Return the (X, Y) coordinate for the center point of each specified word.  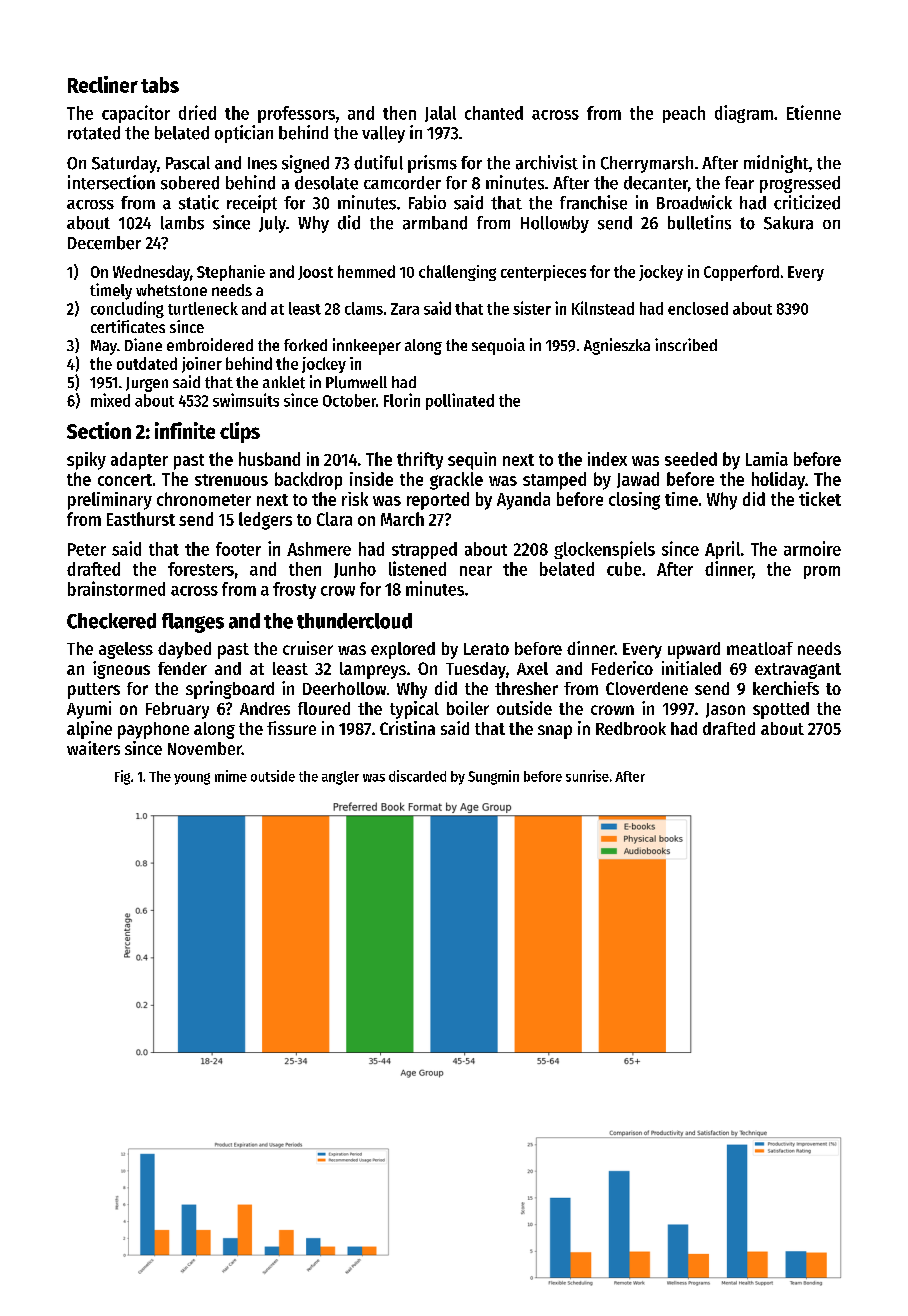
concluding (127, 309)
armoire (812, 548)
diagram (744, 114)
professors (296, 114)
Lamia (767, 459)
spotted (781, 710)
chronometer (204, 499)
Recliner (103, 84)
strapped (424, 550)
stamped (554, 481)
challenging (457, 273)
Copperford (741, 273)
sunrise (587, 776)
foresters (201, 569)
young (192, 779)
